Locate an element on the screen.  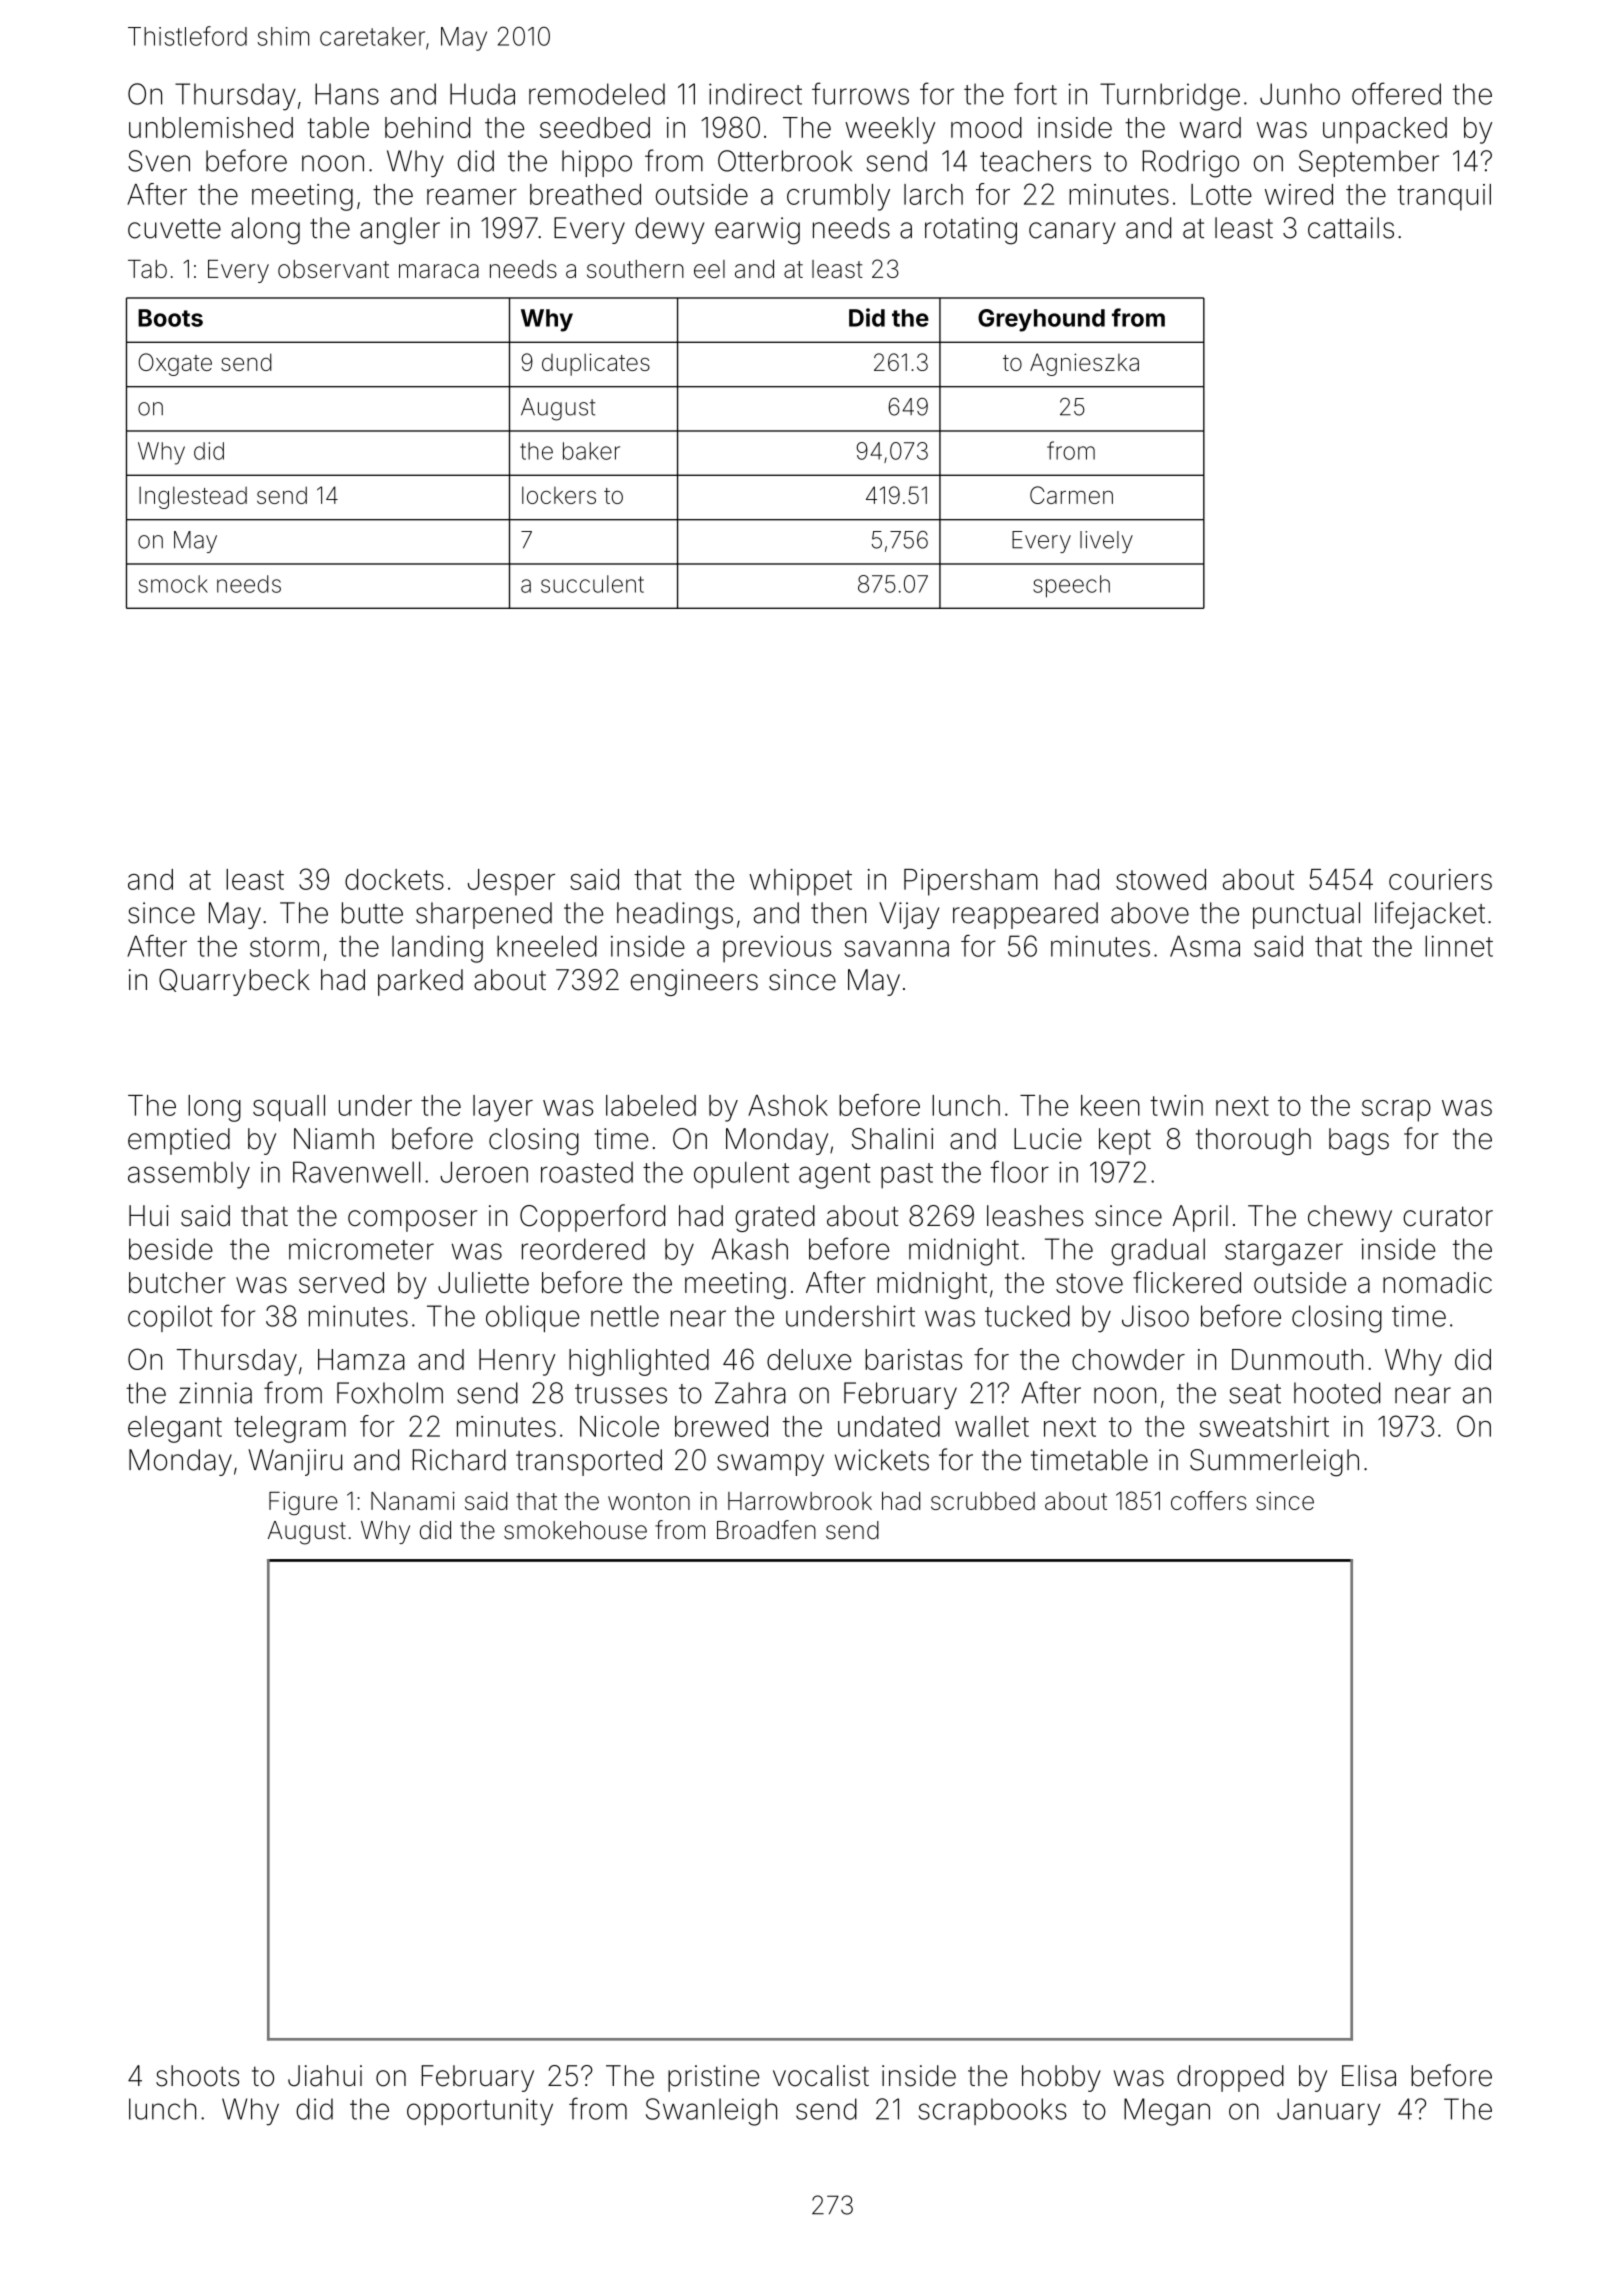
speech is located at coordinates (1071, 586).
